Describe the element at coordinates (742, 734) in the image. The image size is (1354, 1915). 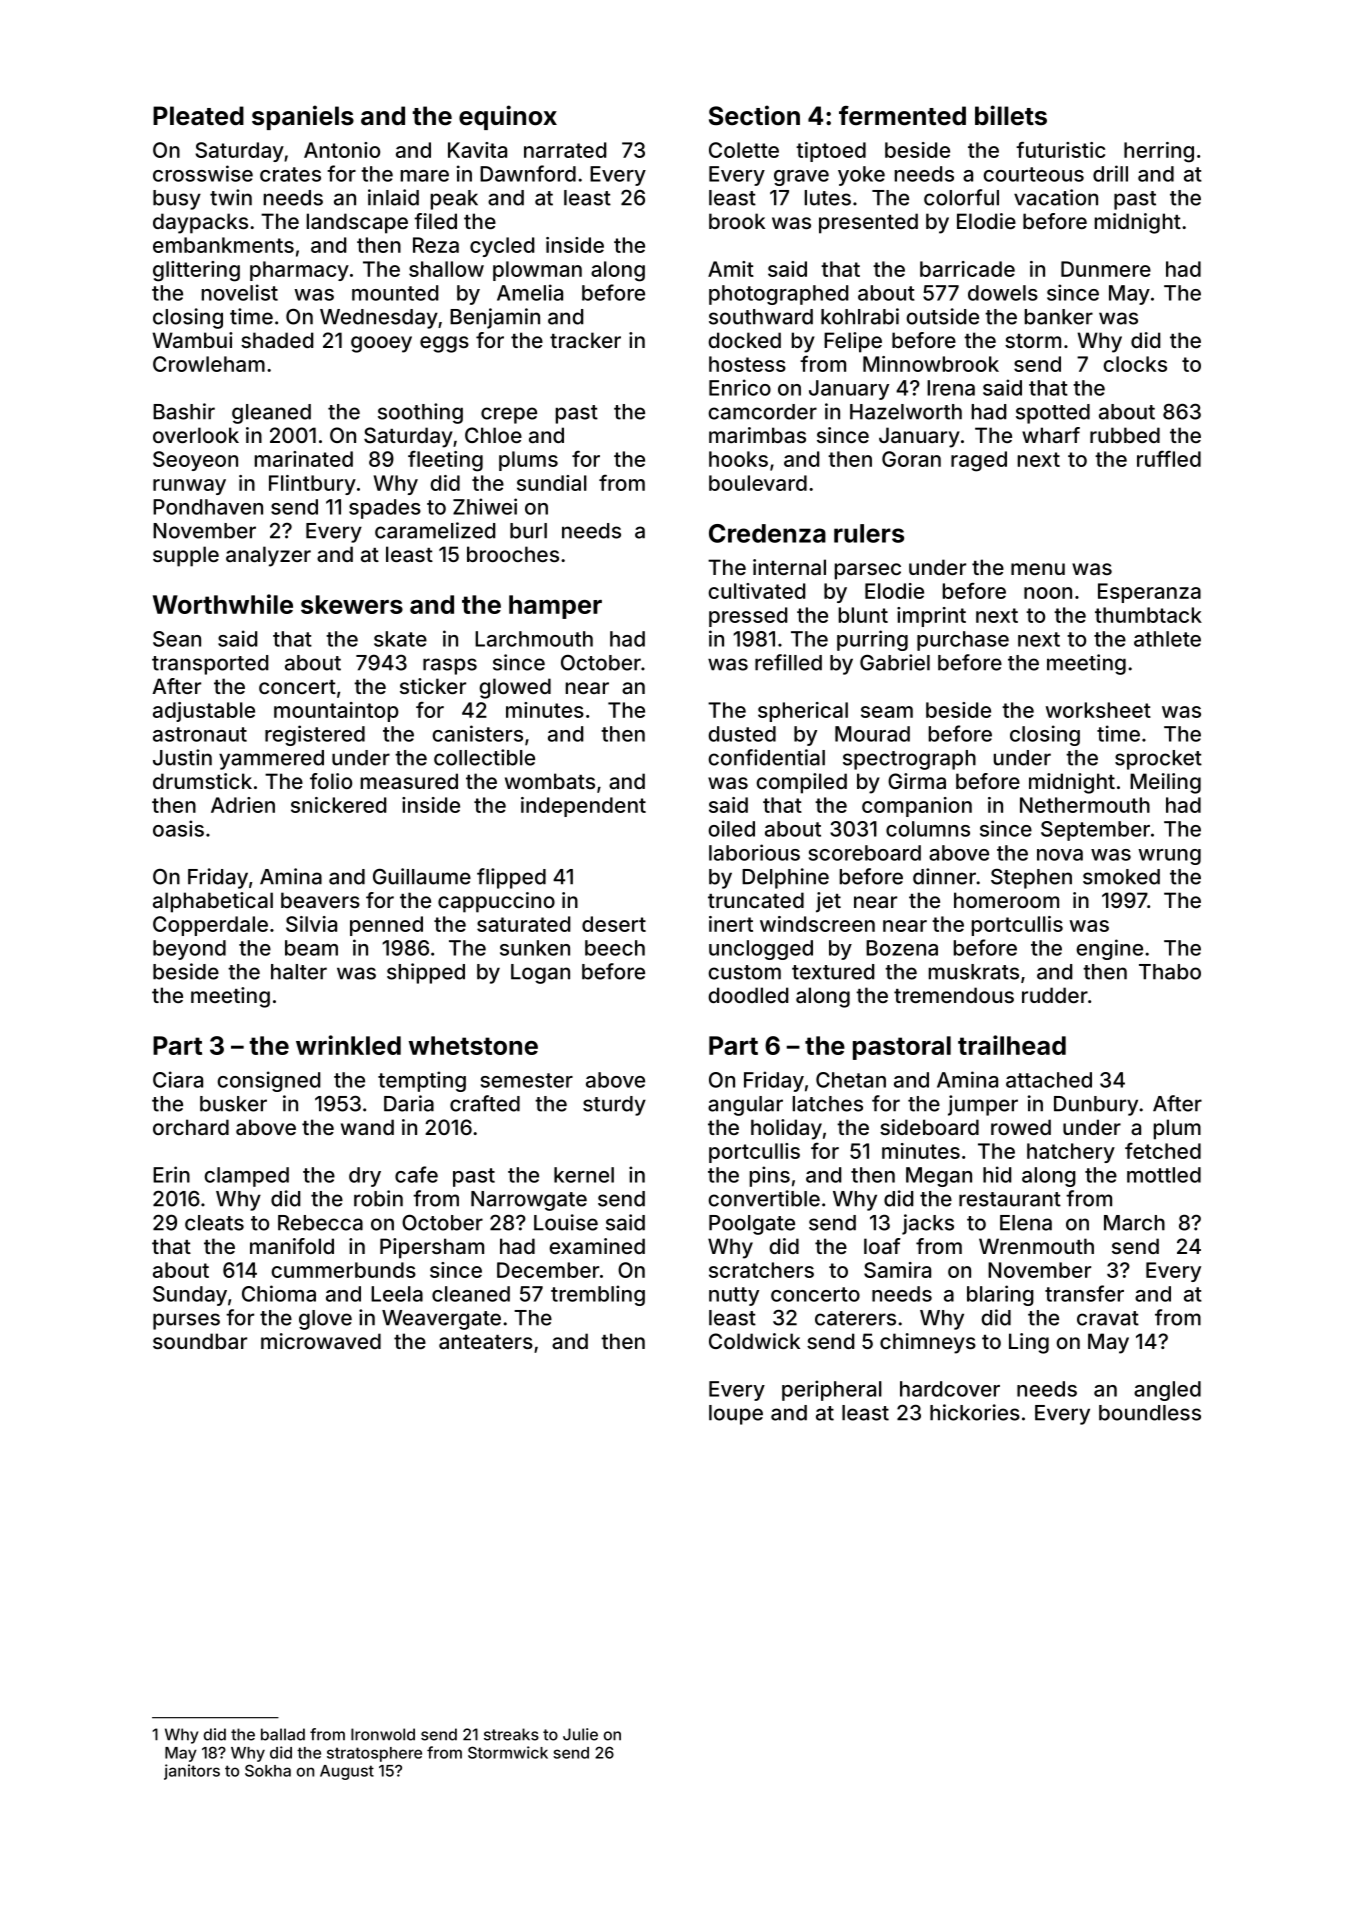
I see `dusted` at that location.
